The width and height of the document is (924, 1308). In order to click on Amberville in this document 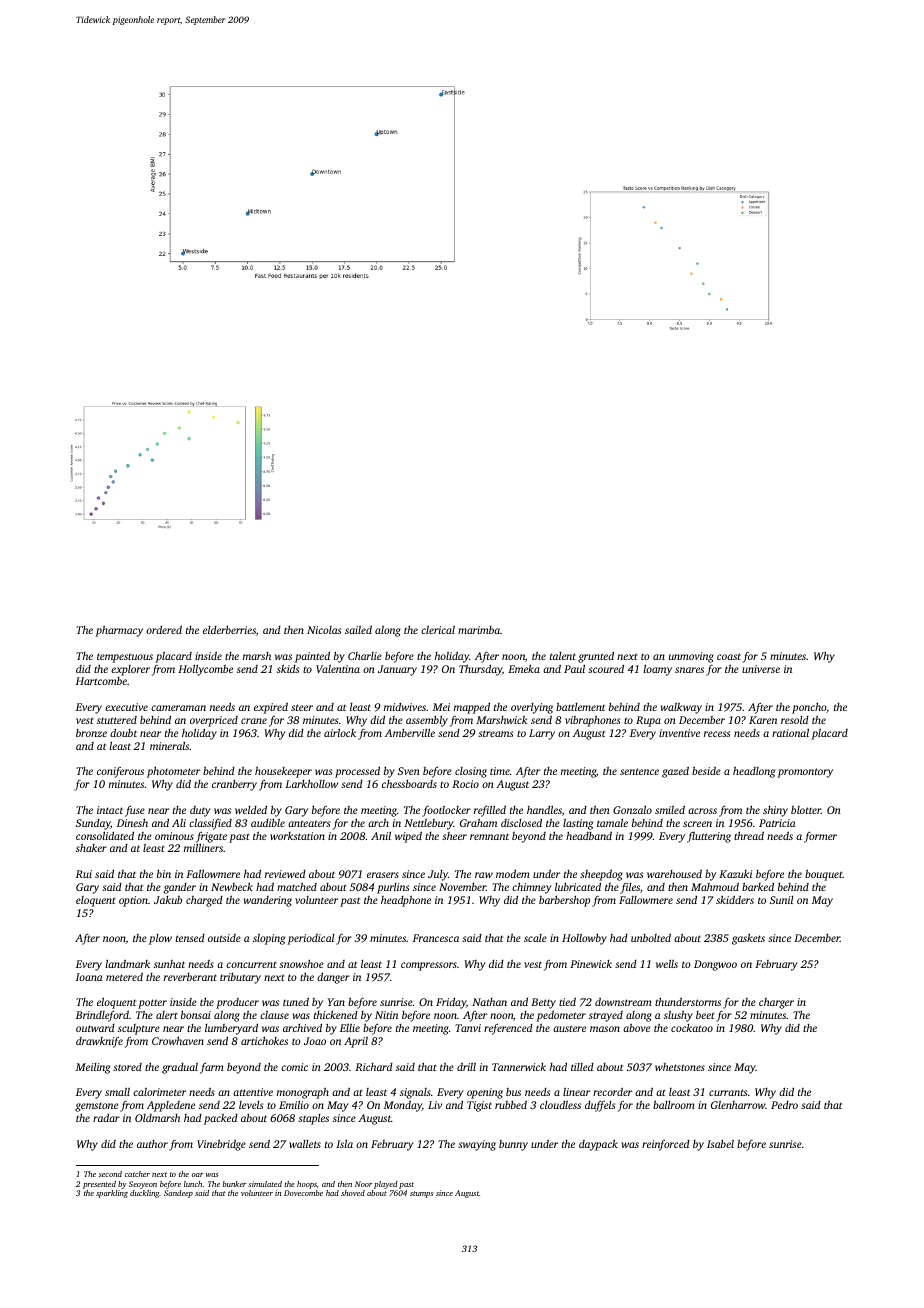, I will do `click(410, 733)`.
